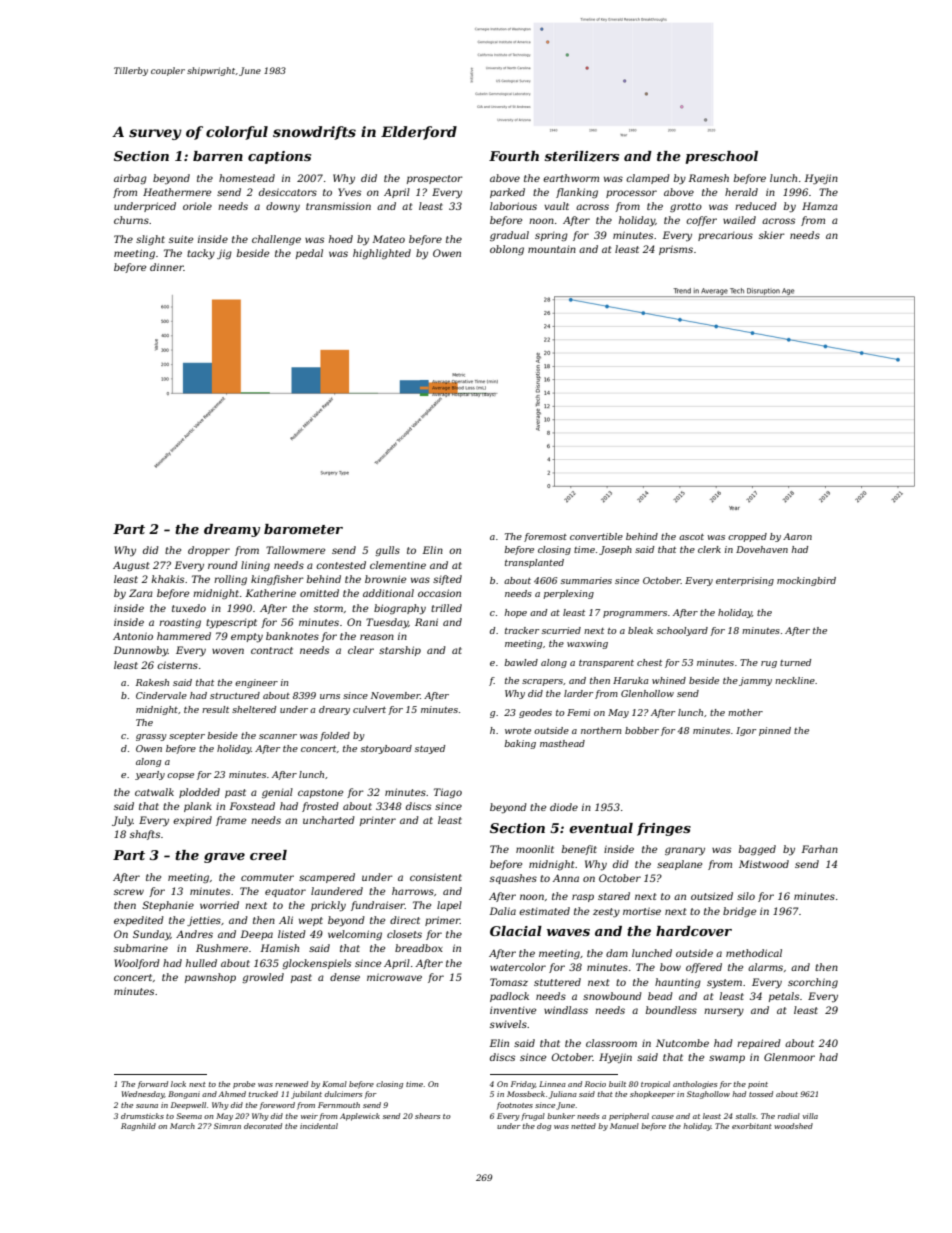  Describe the element at coordinates (819, 849) in the screenshot. I see `Farhan` at that location.
